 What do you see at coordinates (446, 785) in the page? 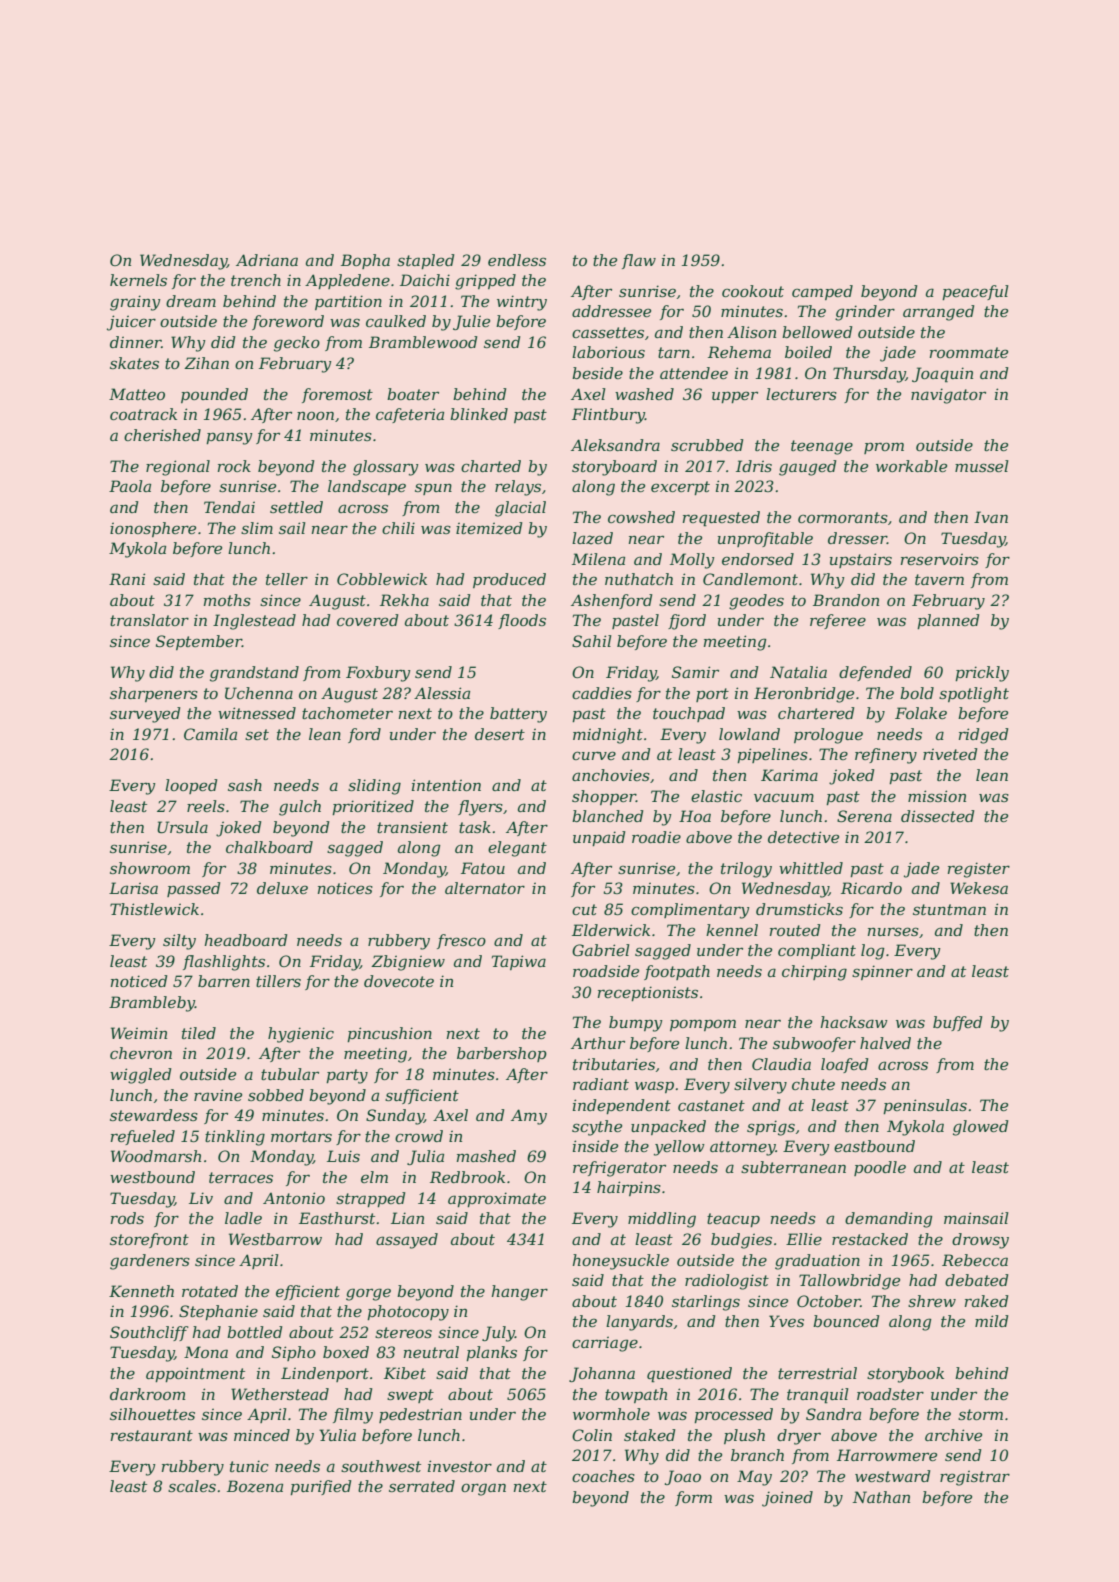
I see `intention` at bounding box center [446, 785].
